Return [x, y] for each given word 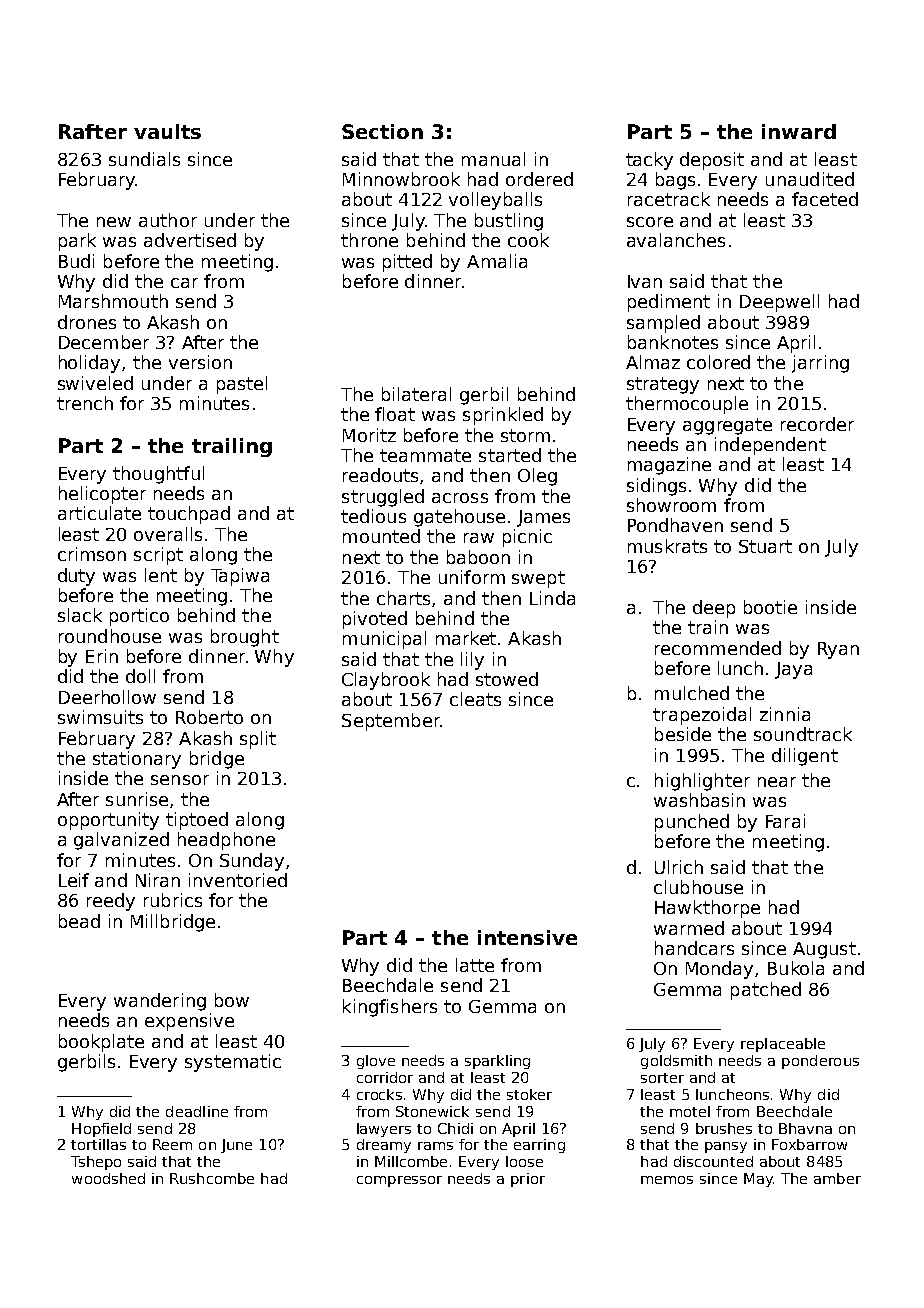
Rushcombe [212, 1178]
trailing [232, 447]
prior [528, 1180]
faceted [825, 199]
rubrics [173, 900]
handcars [694, 948]
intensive [527, 937]
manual [493, 159]
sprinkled [503, 416]
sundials [144, 159]
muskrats [667, 546]
